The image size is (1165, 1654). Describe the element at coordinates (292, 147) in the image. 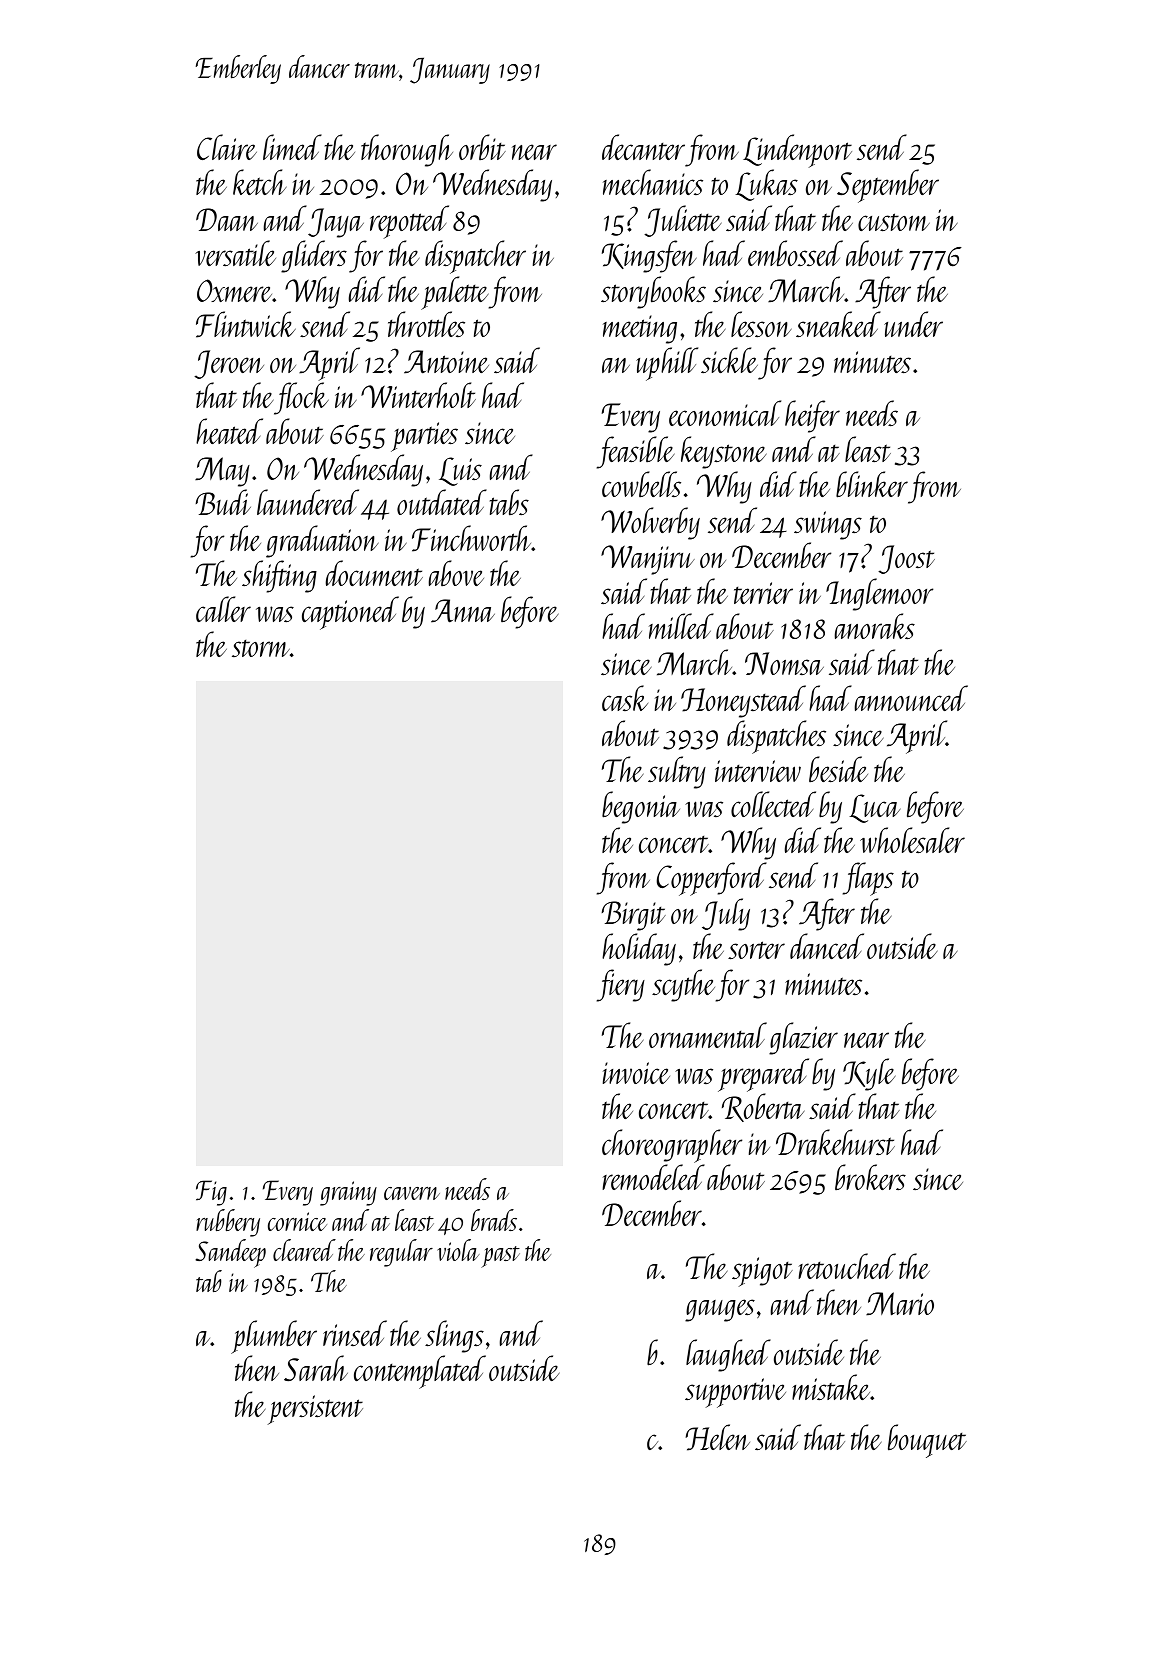

I see `limed` at that location.
